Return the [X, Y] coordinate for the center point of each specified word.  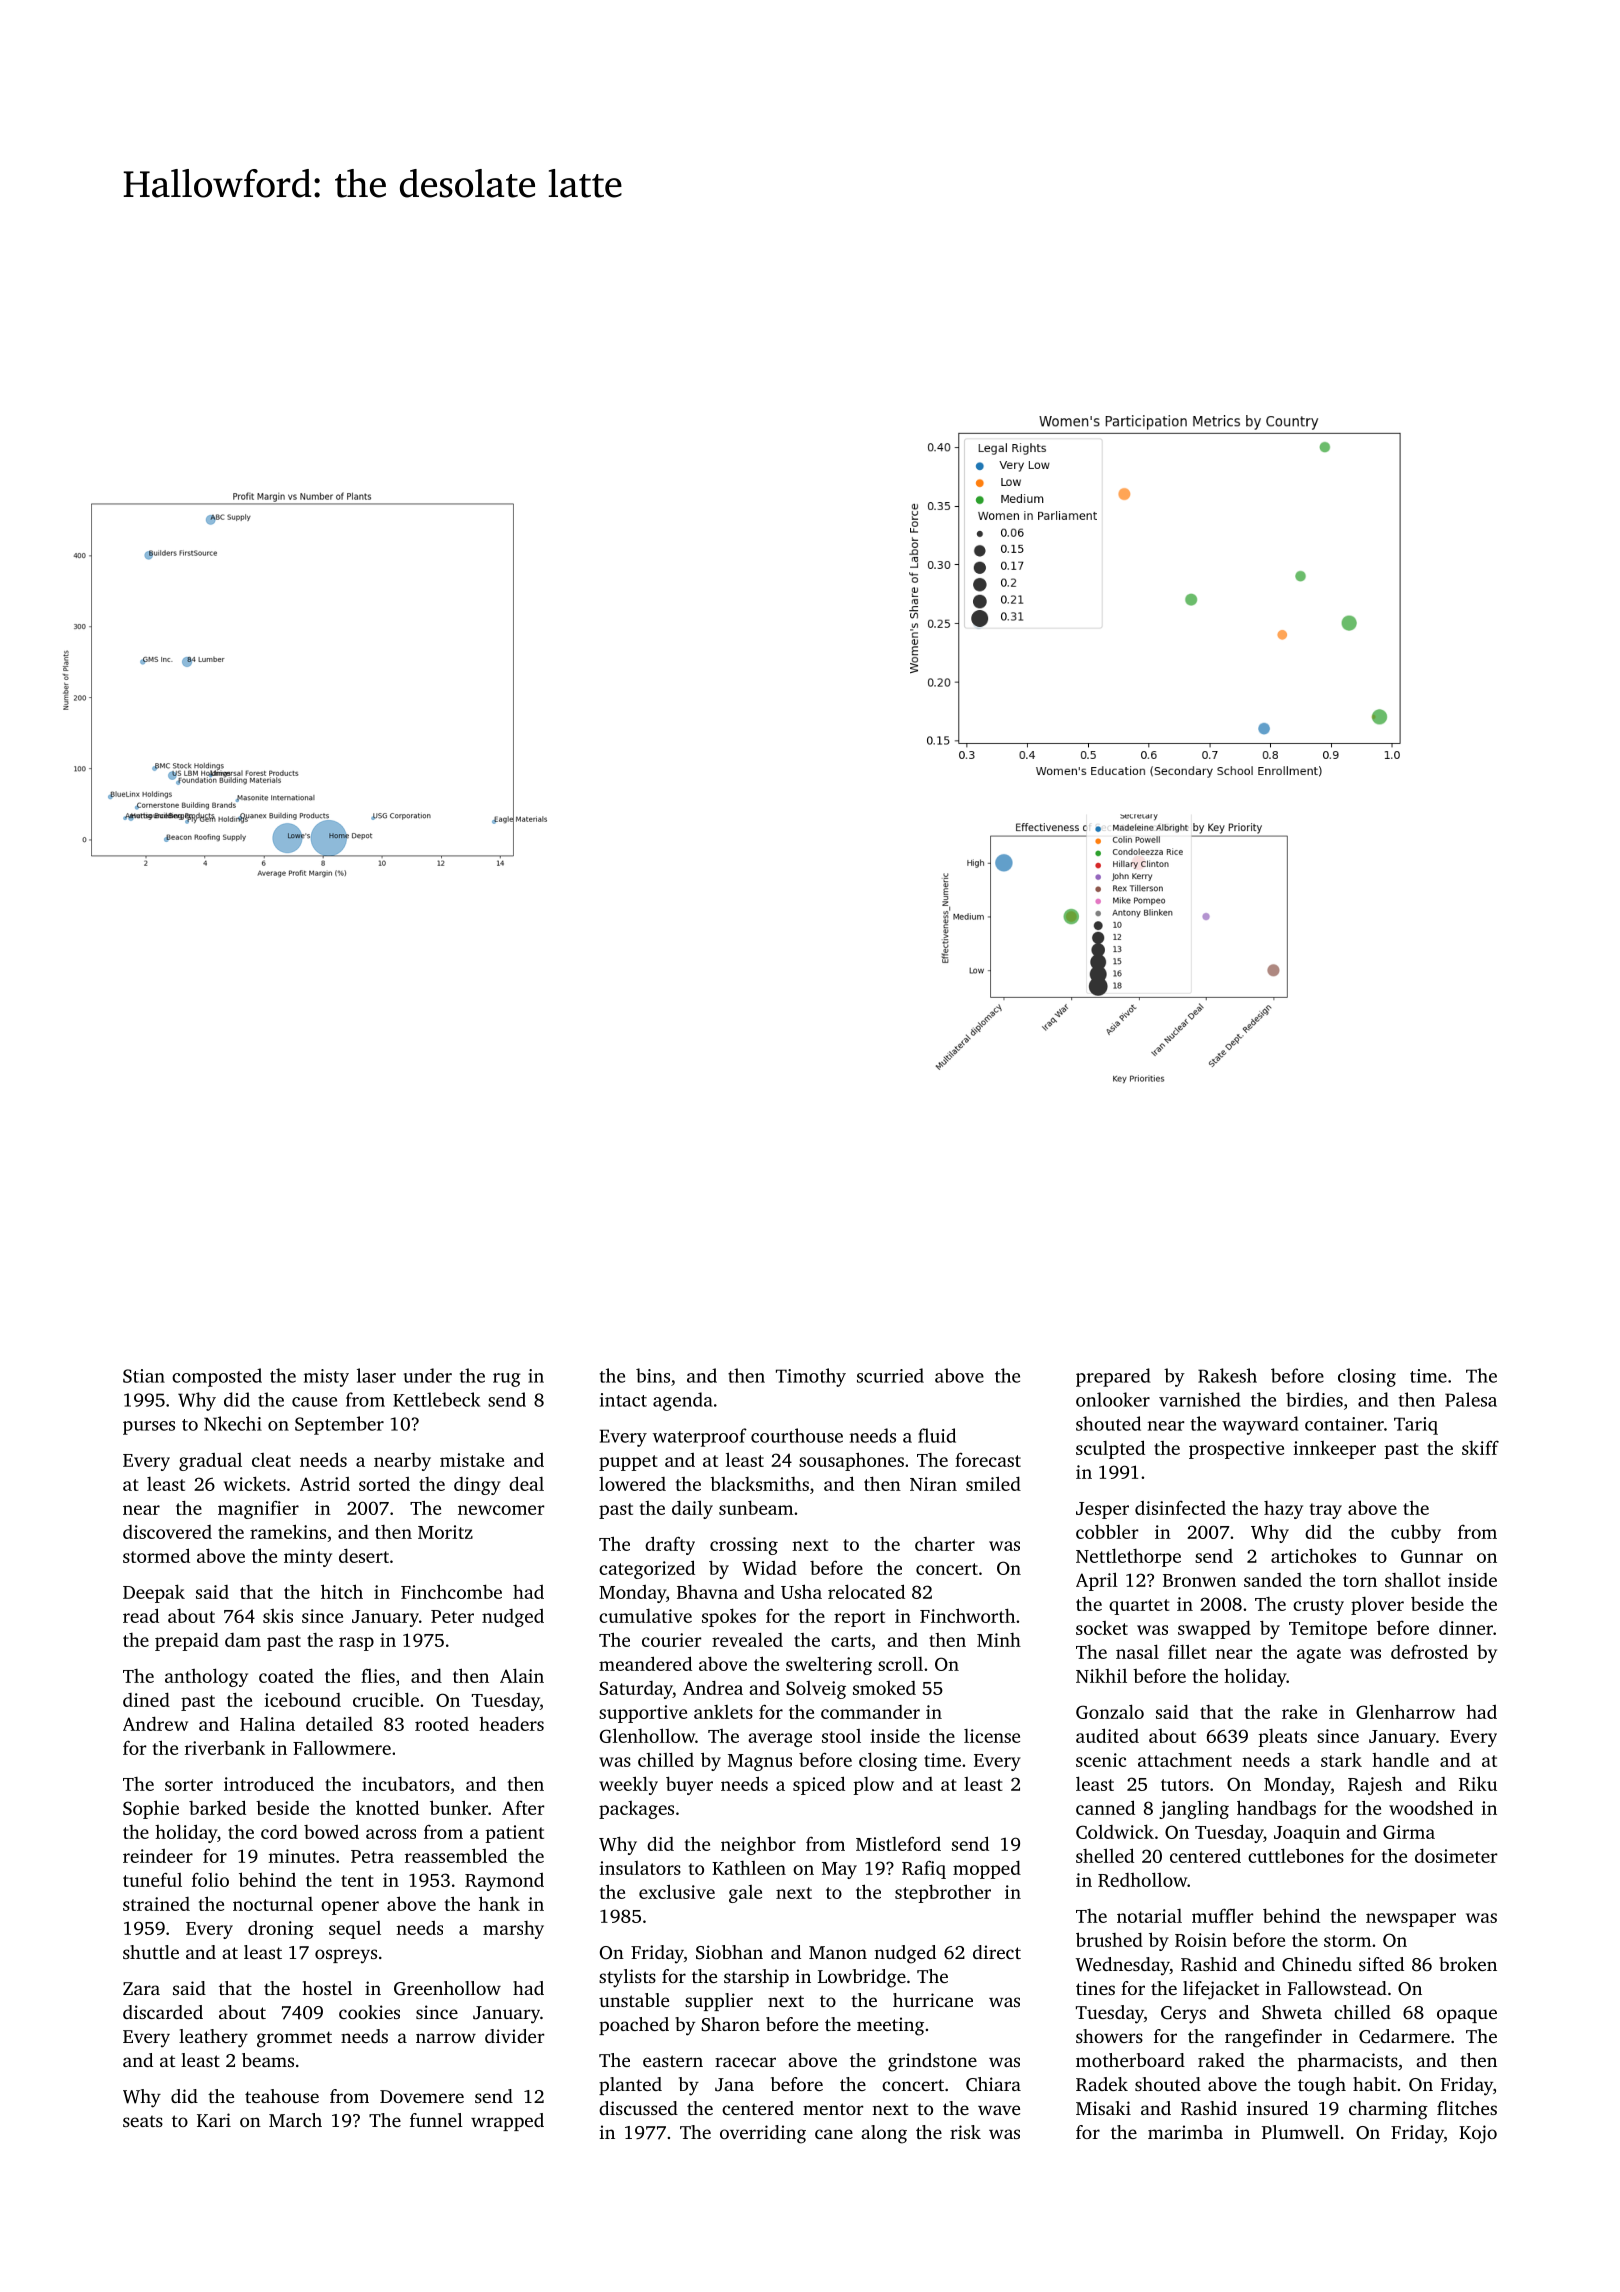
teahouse [282, 2096]
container [1344, 1424]
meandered [645, 1663]
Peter [452, 1616]
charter [945, 1544]
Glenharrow [1405, 1711]
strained [156, 1904]
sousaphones [851, 1461]
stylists [627, 1978]
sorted [384, 1484]
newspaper [1411, 1920]
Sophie [151, 1809]
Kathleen [749, 1868]
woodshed [1431, 1807]
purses [149, 1428]
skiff [1480, 1447]
